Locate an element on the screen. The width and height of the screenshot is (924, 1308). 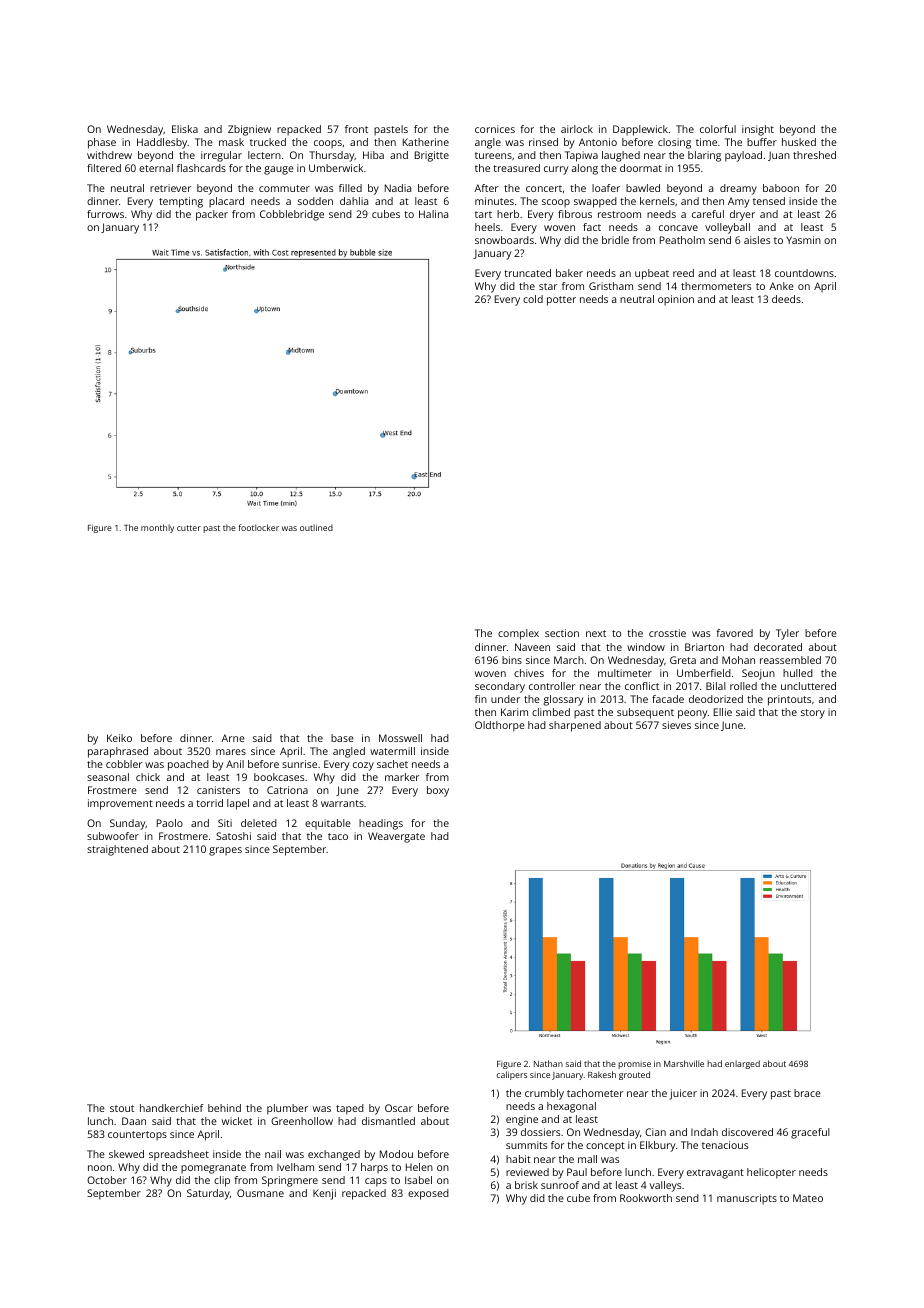
opinion is located at coordinates (676, 300).
